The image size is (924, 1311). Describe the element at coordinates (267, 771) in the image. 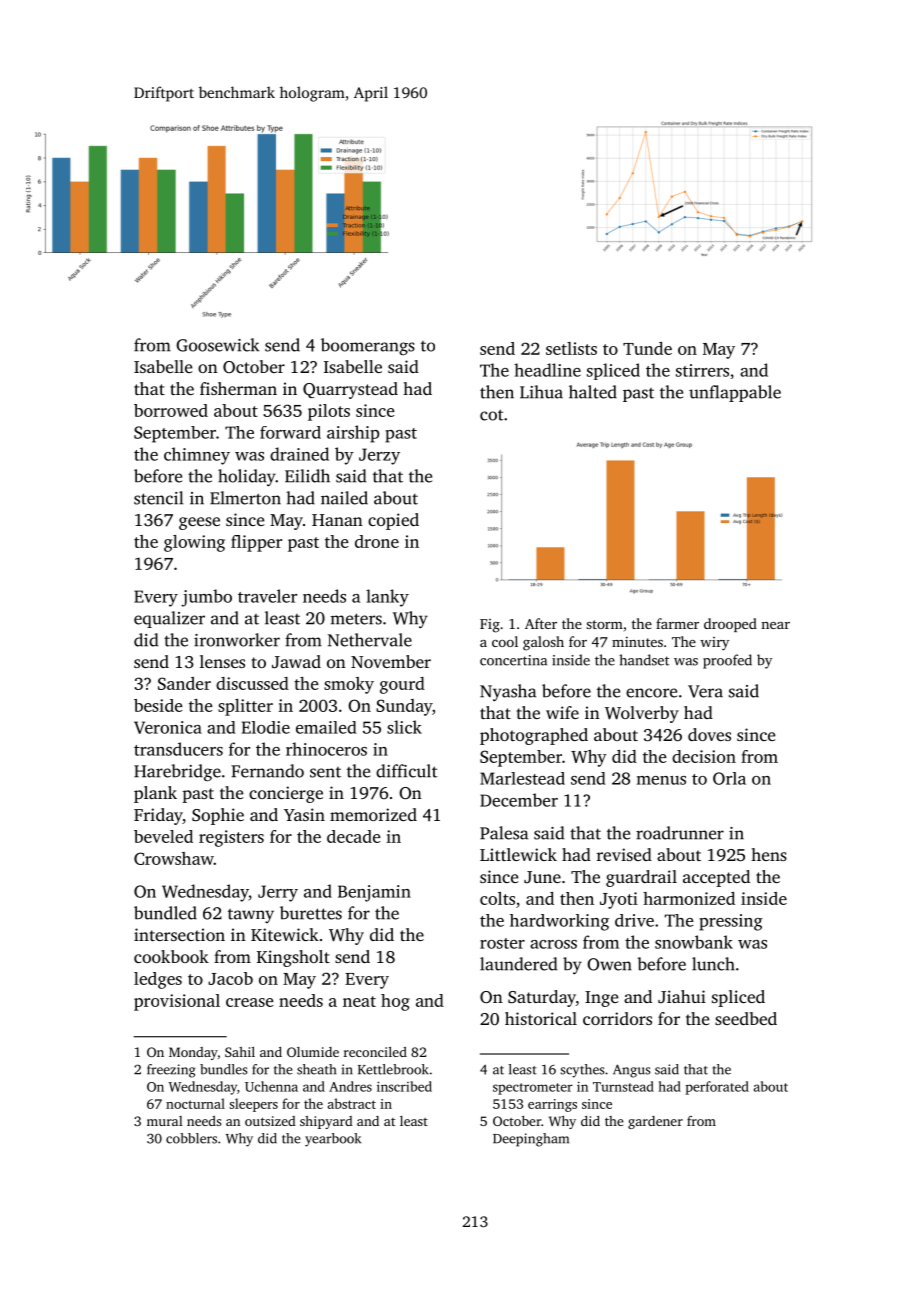

I see `Fernando` at that location.
